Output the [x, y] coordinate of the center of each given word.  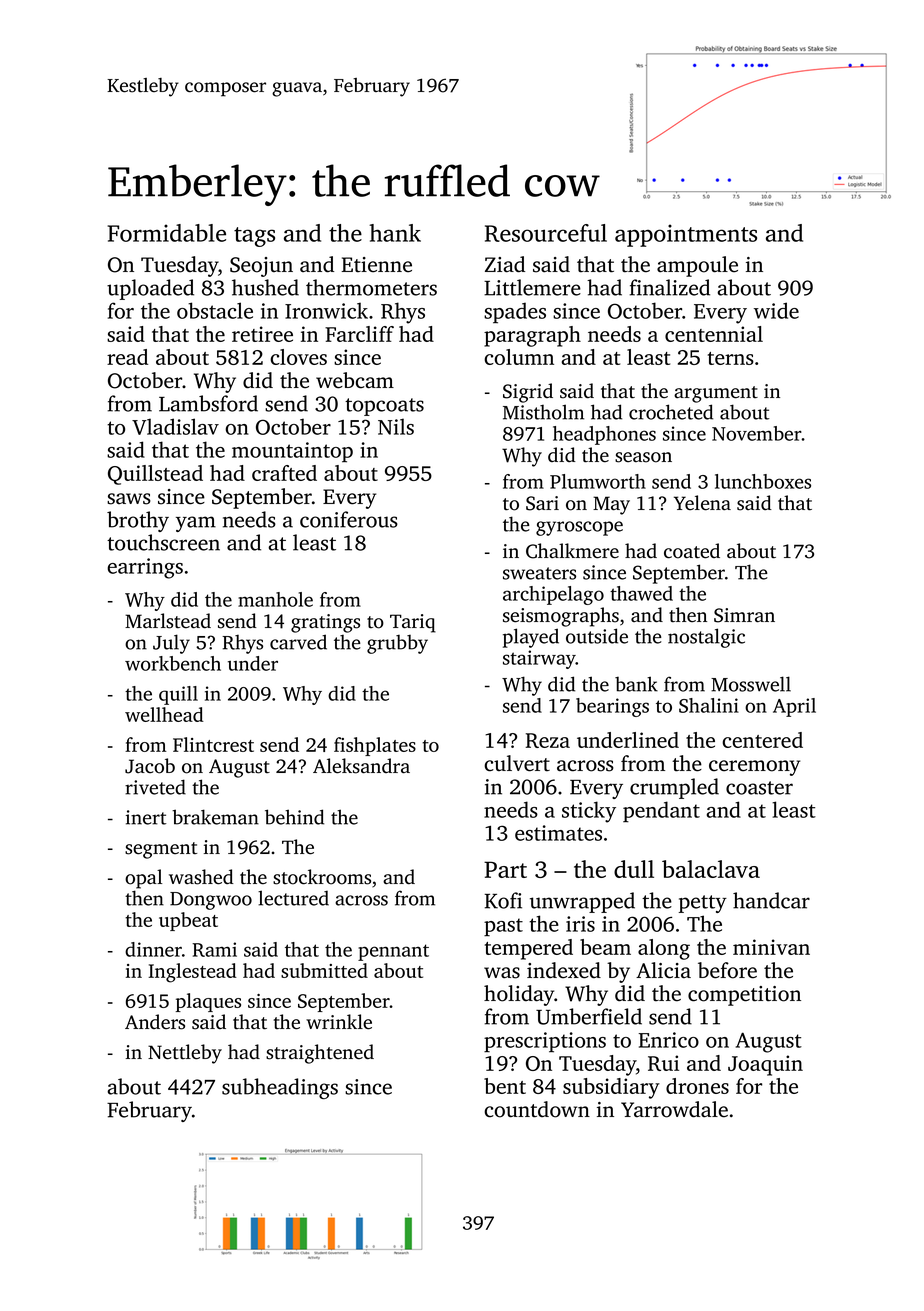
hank [395, 233]
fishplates [375, 746]
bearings [612, 707]
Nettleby [185, 1054]
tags [254, 237]
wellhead [164, 714]
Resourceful [546, 233]
